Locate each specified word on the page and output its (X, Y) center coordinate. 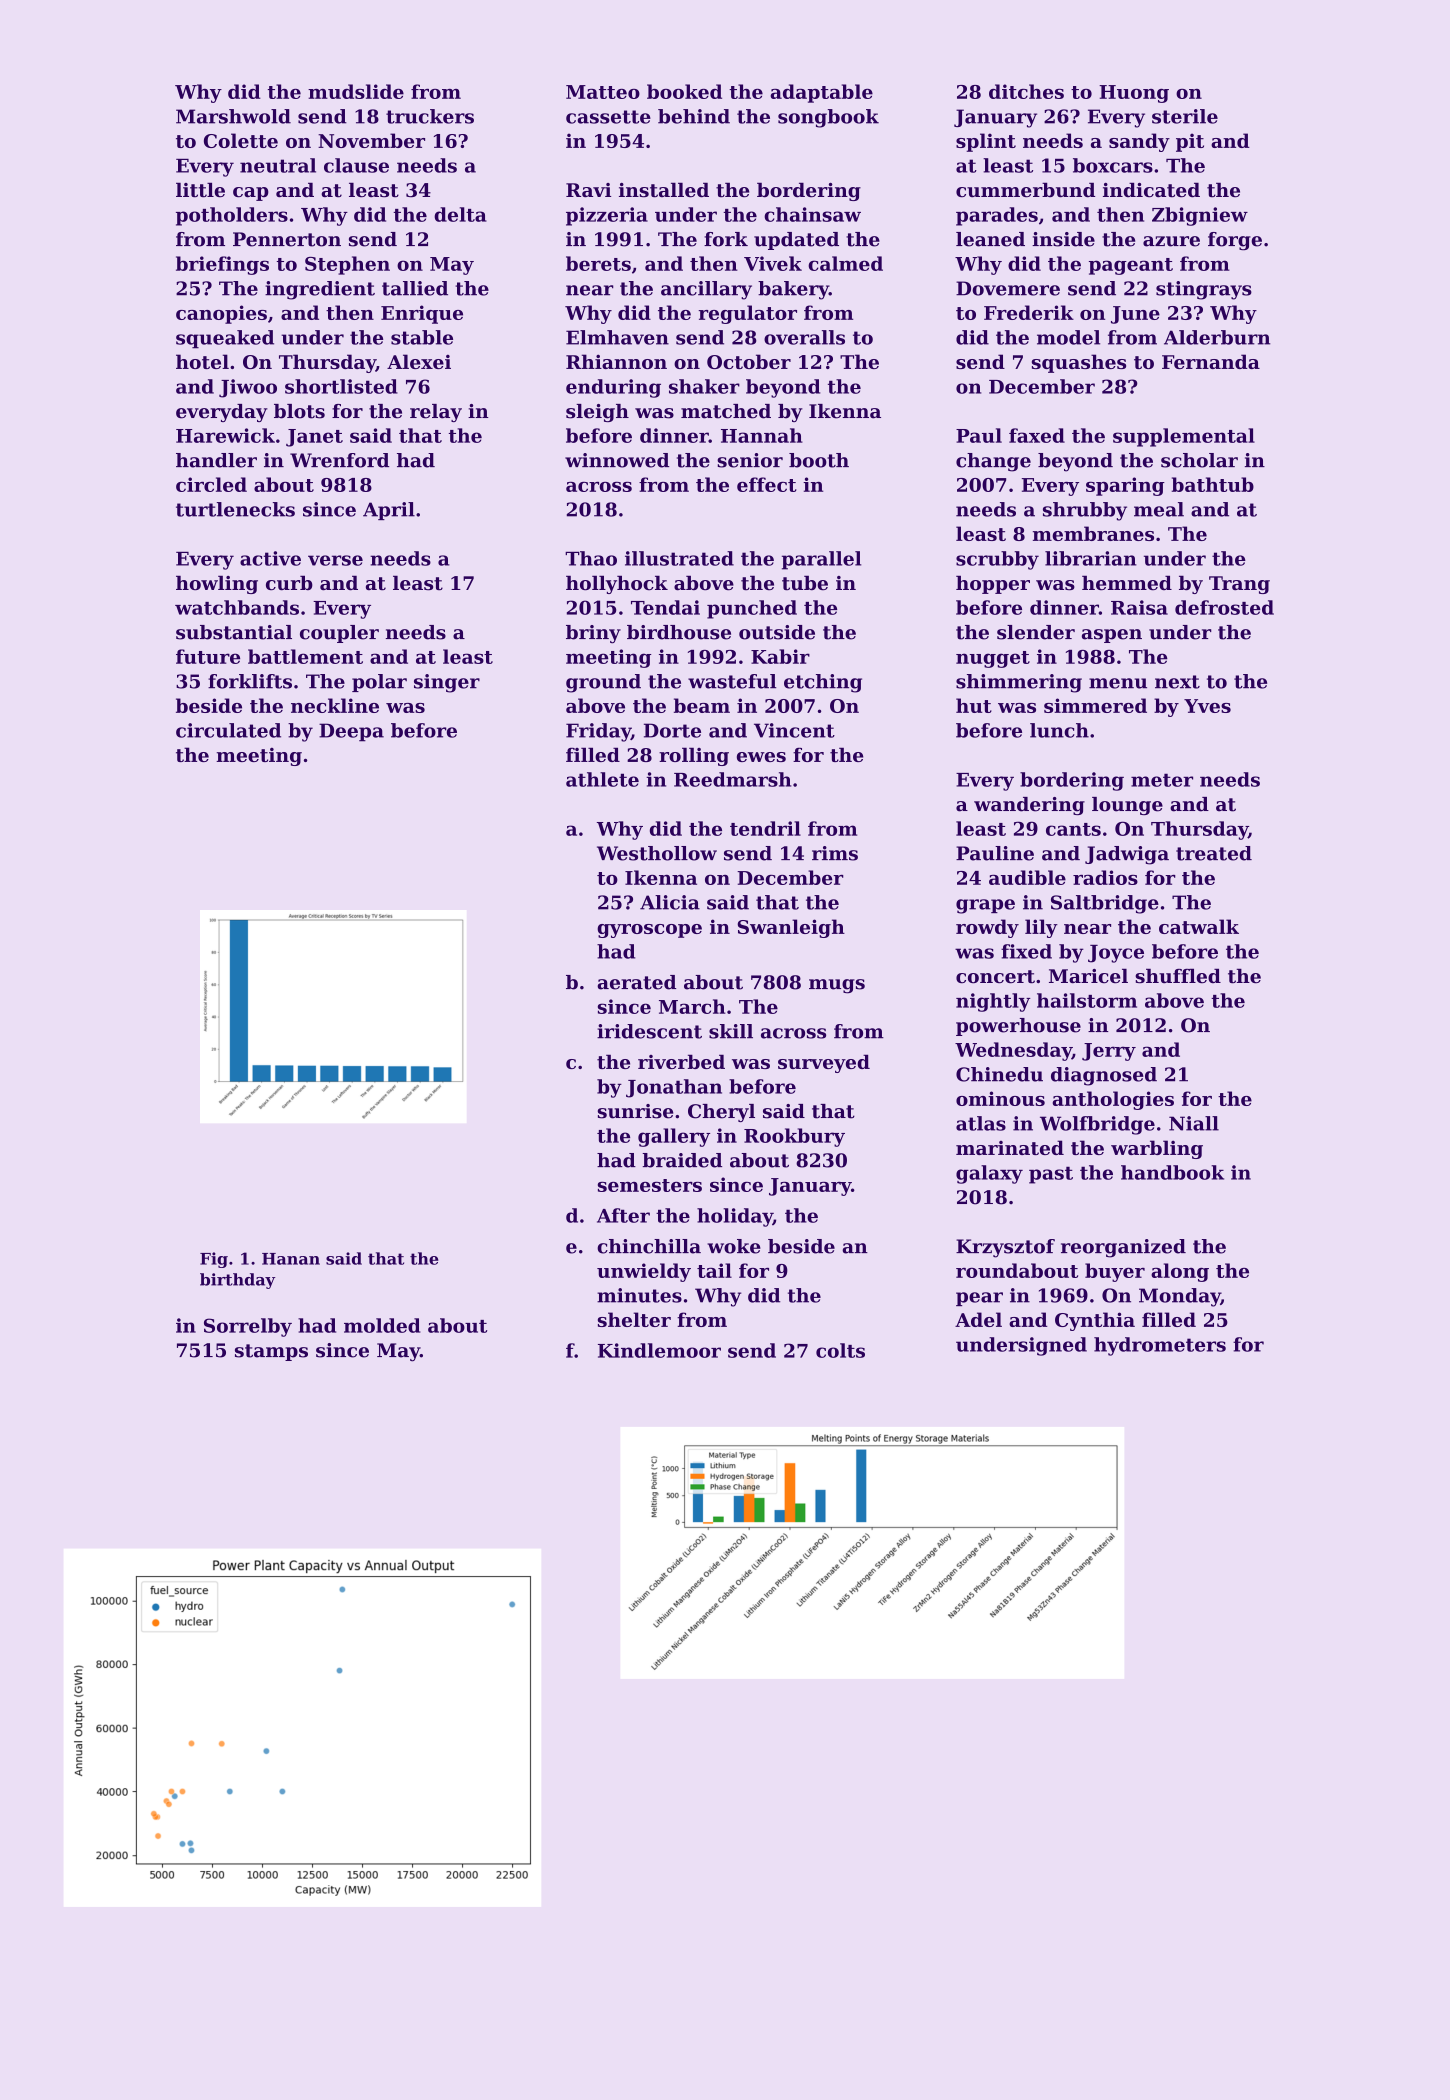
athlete (602, 779)
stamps (271, 1352)
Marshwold (233, 116)
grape (985, 906)
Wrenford (339, 460)
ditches (1026, 91)
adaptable (821, 93)
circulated (228, 730)
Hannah (762, 435)
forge (1235, 241)
